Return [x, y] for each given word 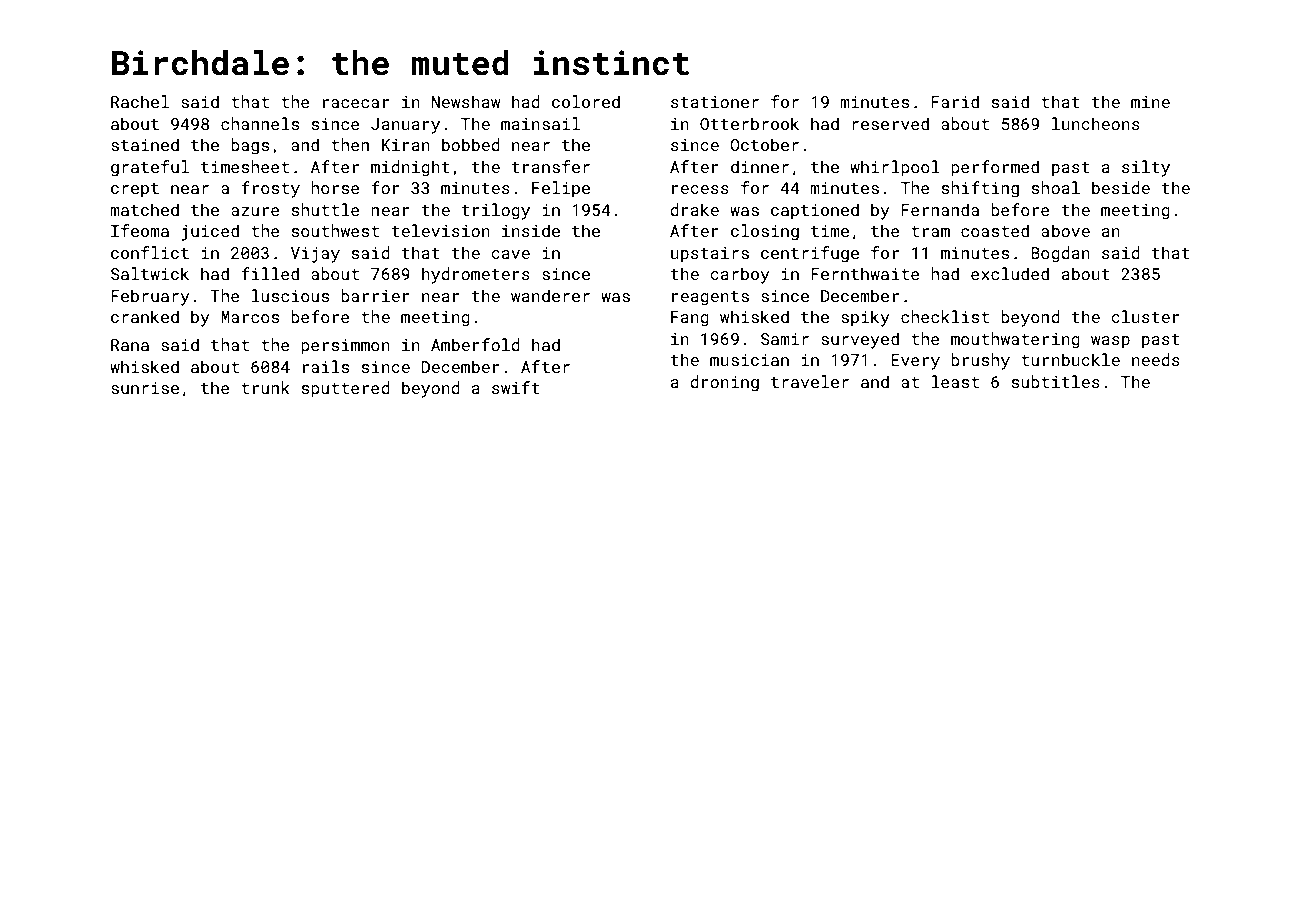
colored [586, 101]
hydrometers [476, 275]
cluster [1145, 316]
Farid [955, 101]
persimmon [345, 347]
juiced [210, 232]
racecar [356, 103]
